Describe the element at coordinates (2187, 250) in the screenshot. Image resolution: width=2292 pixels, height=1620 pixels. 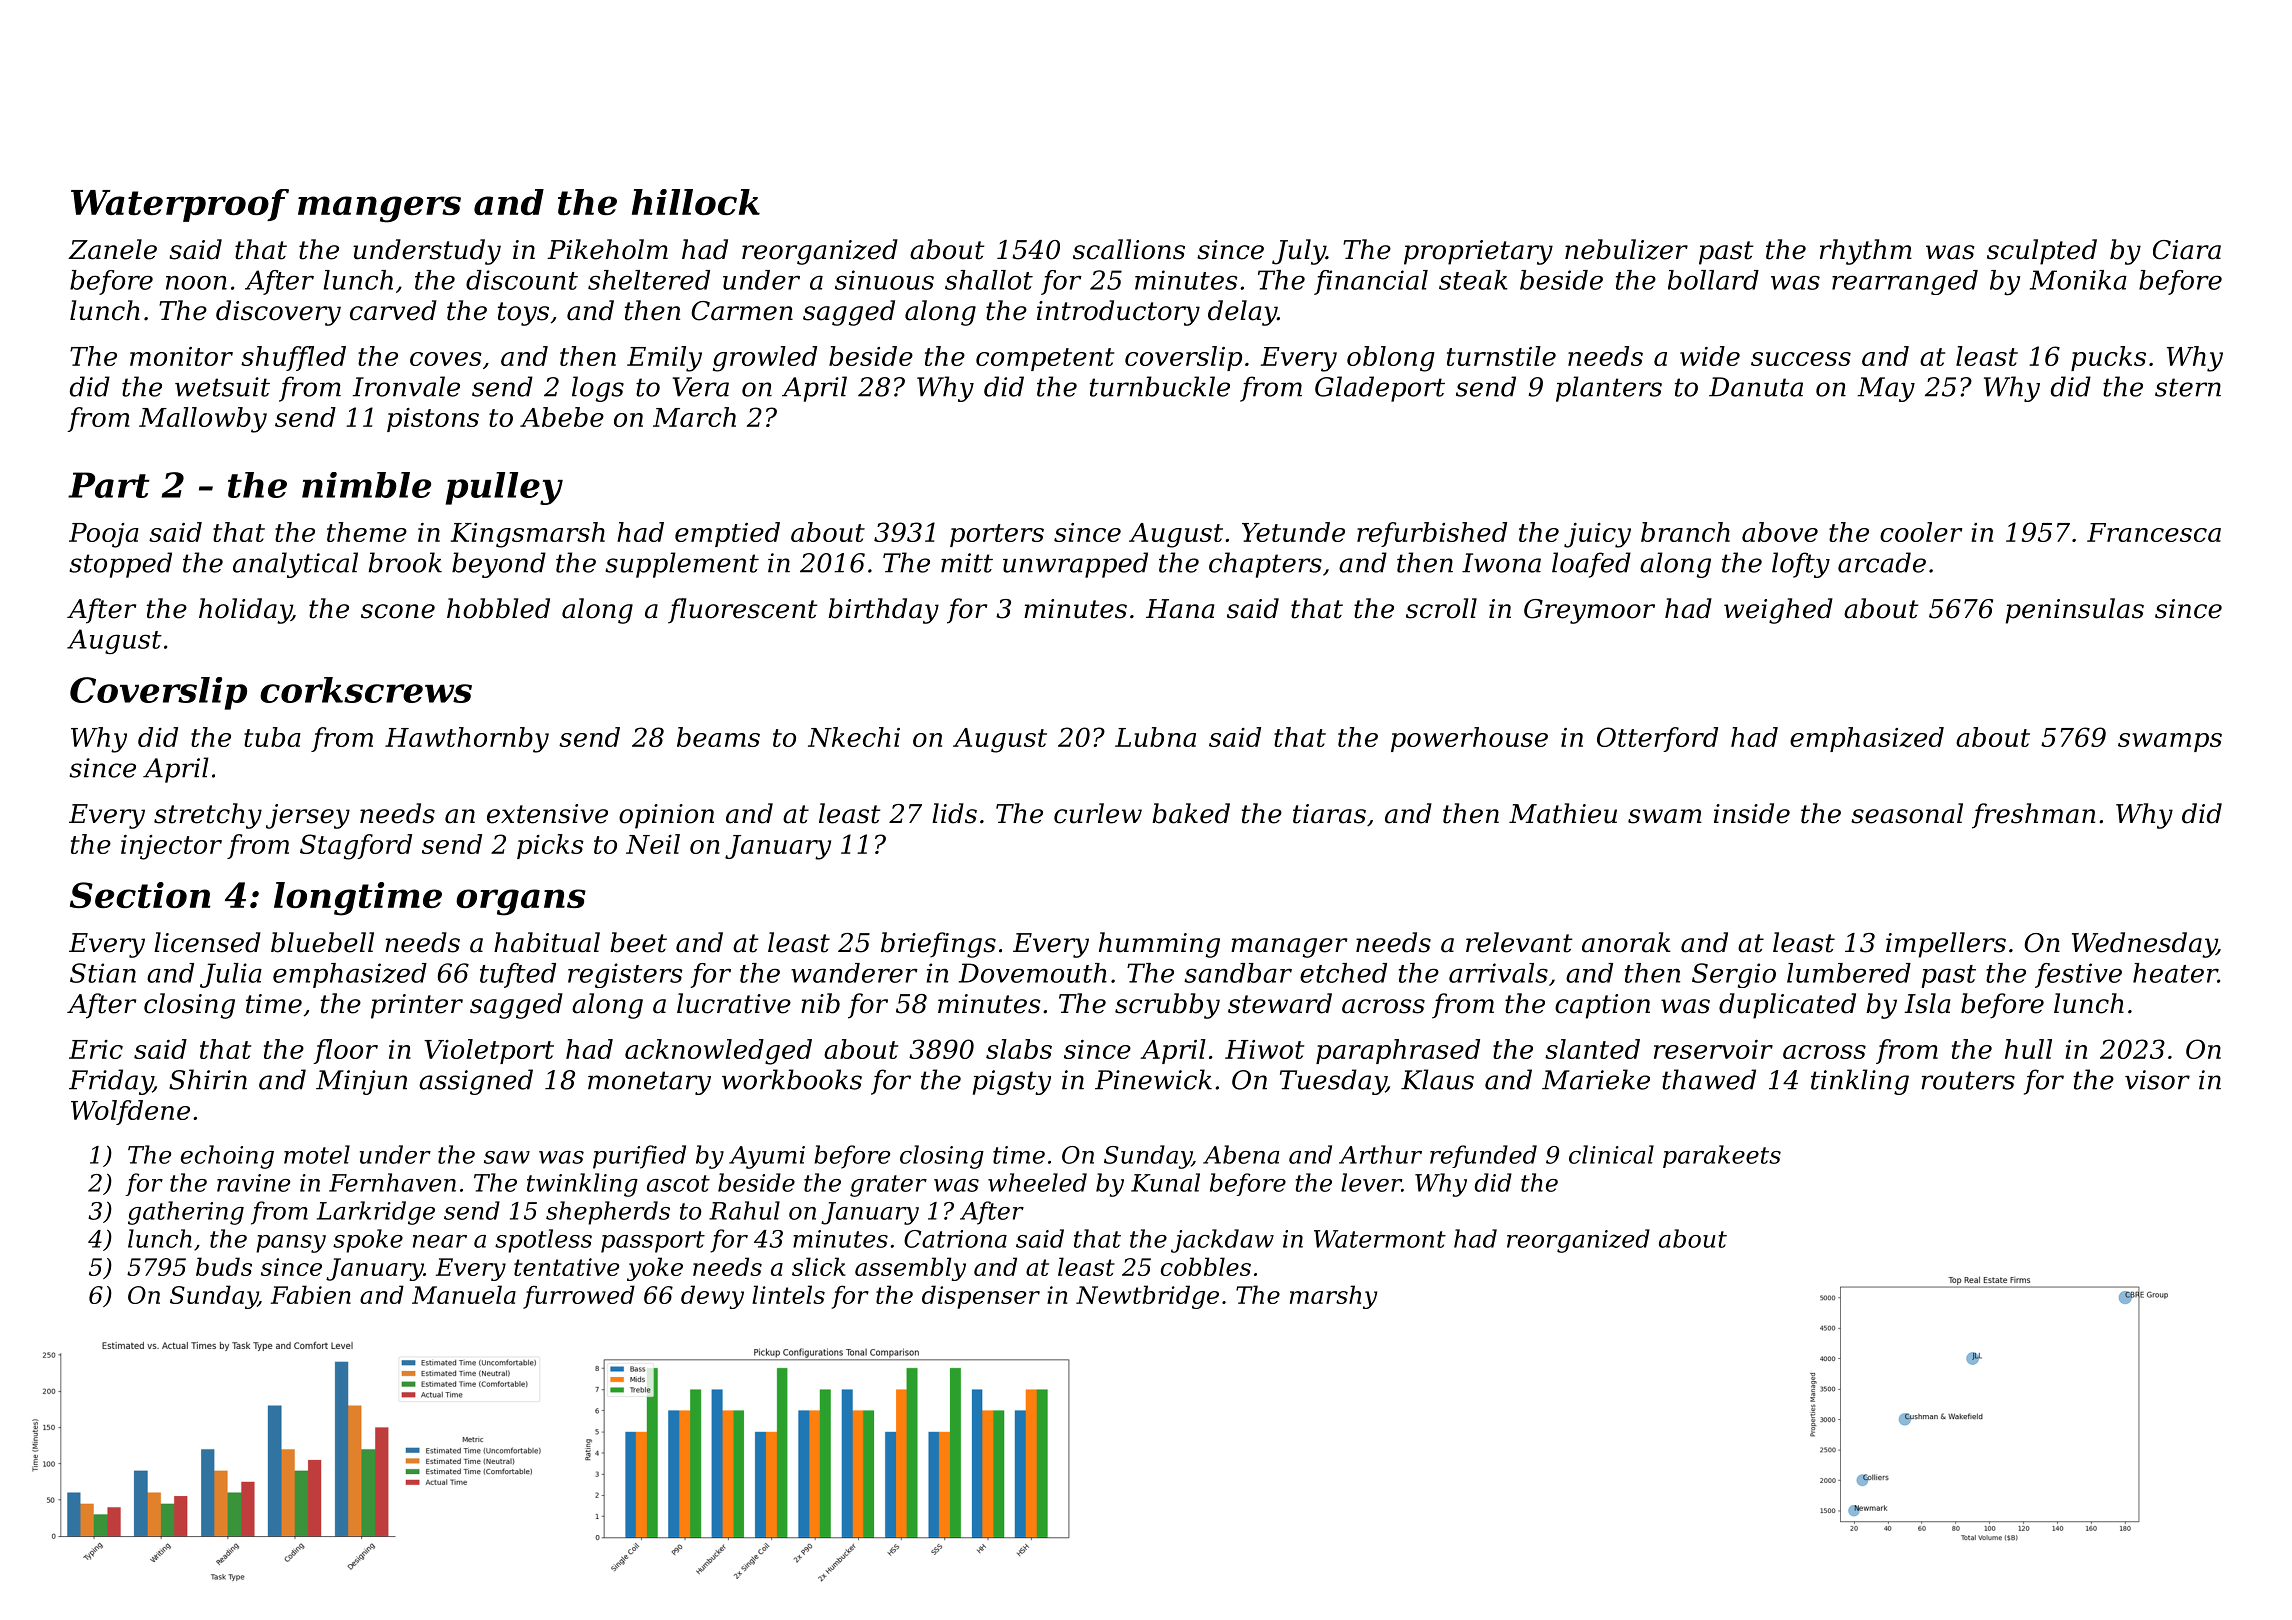
I see `Ciara` at that location.
